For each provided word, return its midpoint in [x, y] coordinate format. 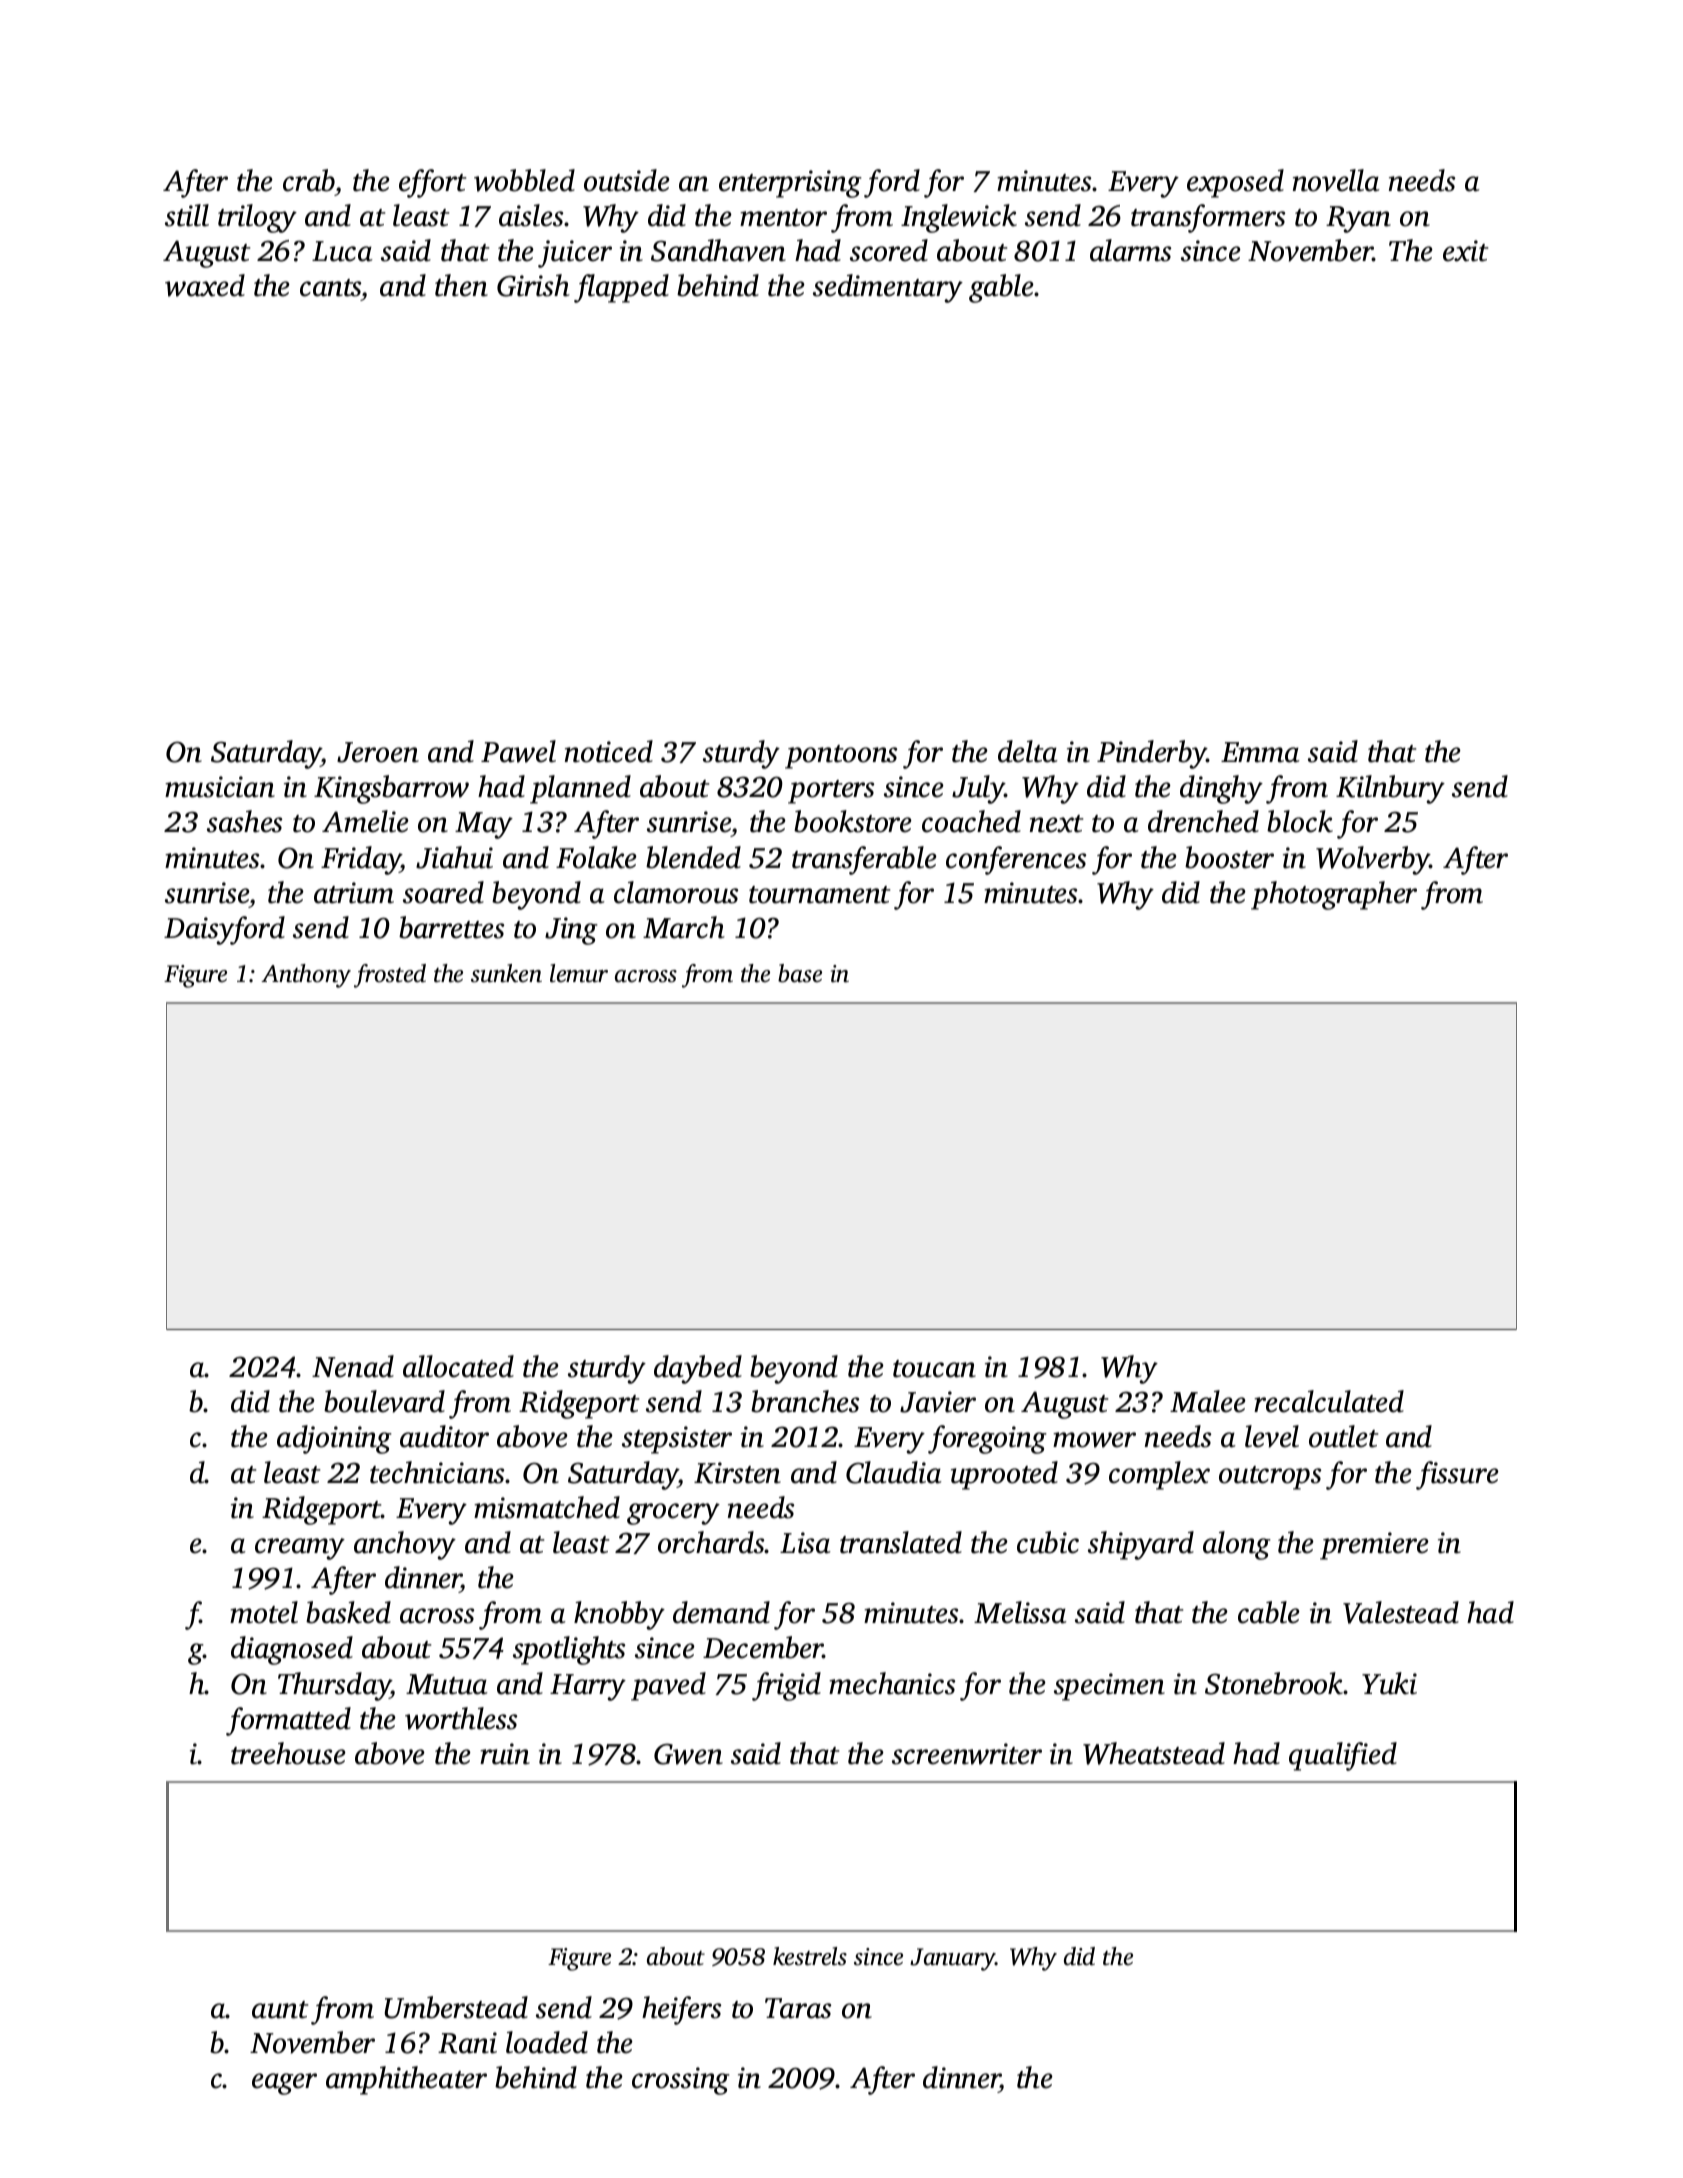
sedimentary [888, 288]
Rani [467, 2043]
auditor [444, 1436]
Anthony [306, 976]
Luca [342, 251]
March [684, 927]
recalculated [1329, 1401]
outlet [1343, 1436]
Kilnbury [1390, 789]
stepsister [677, 1440]
